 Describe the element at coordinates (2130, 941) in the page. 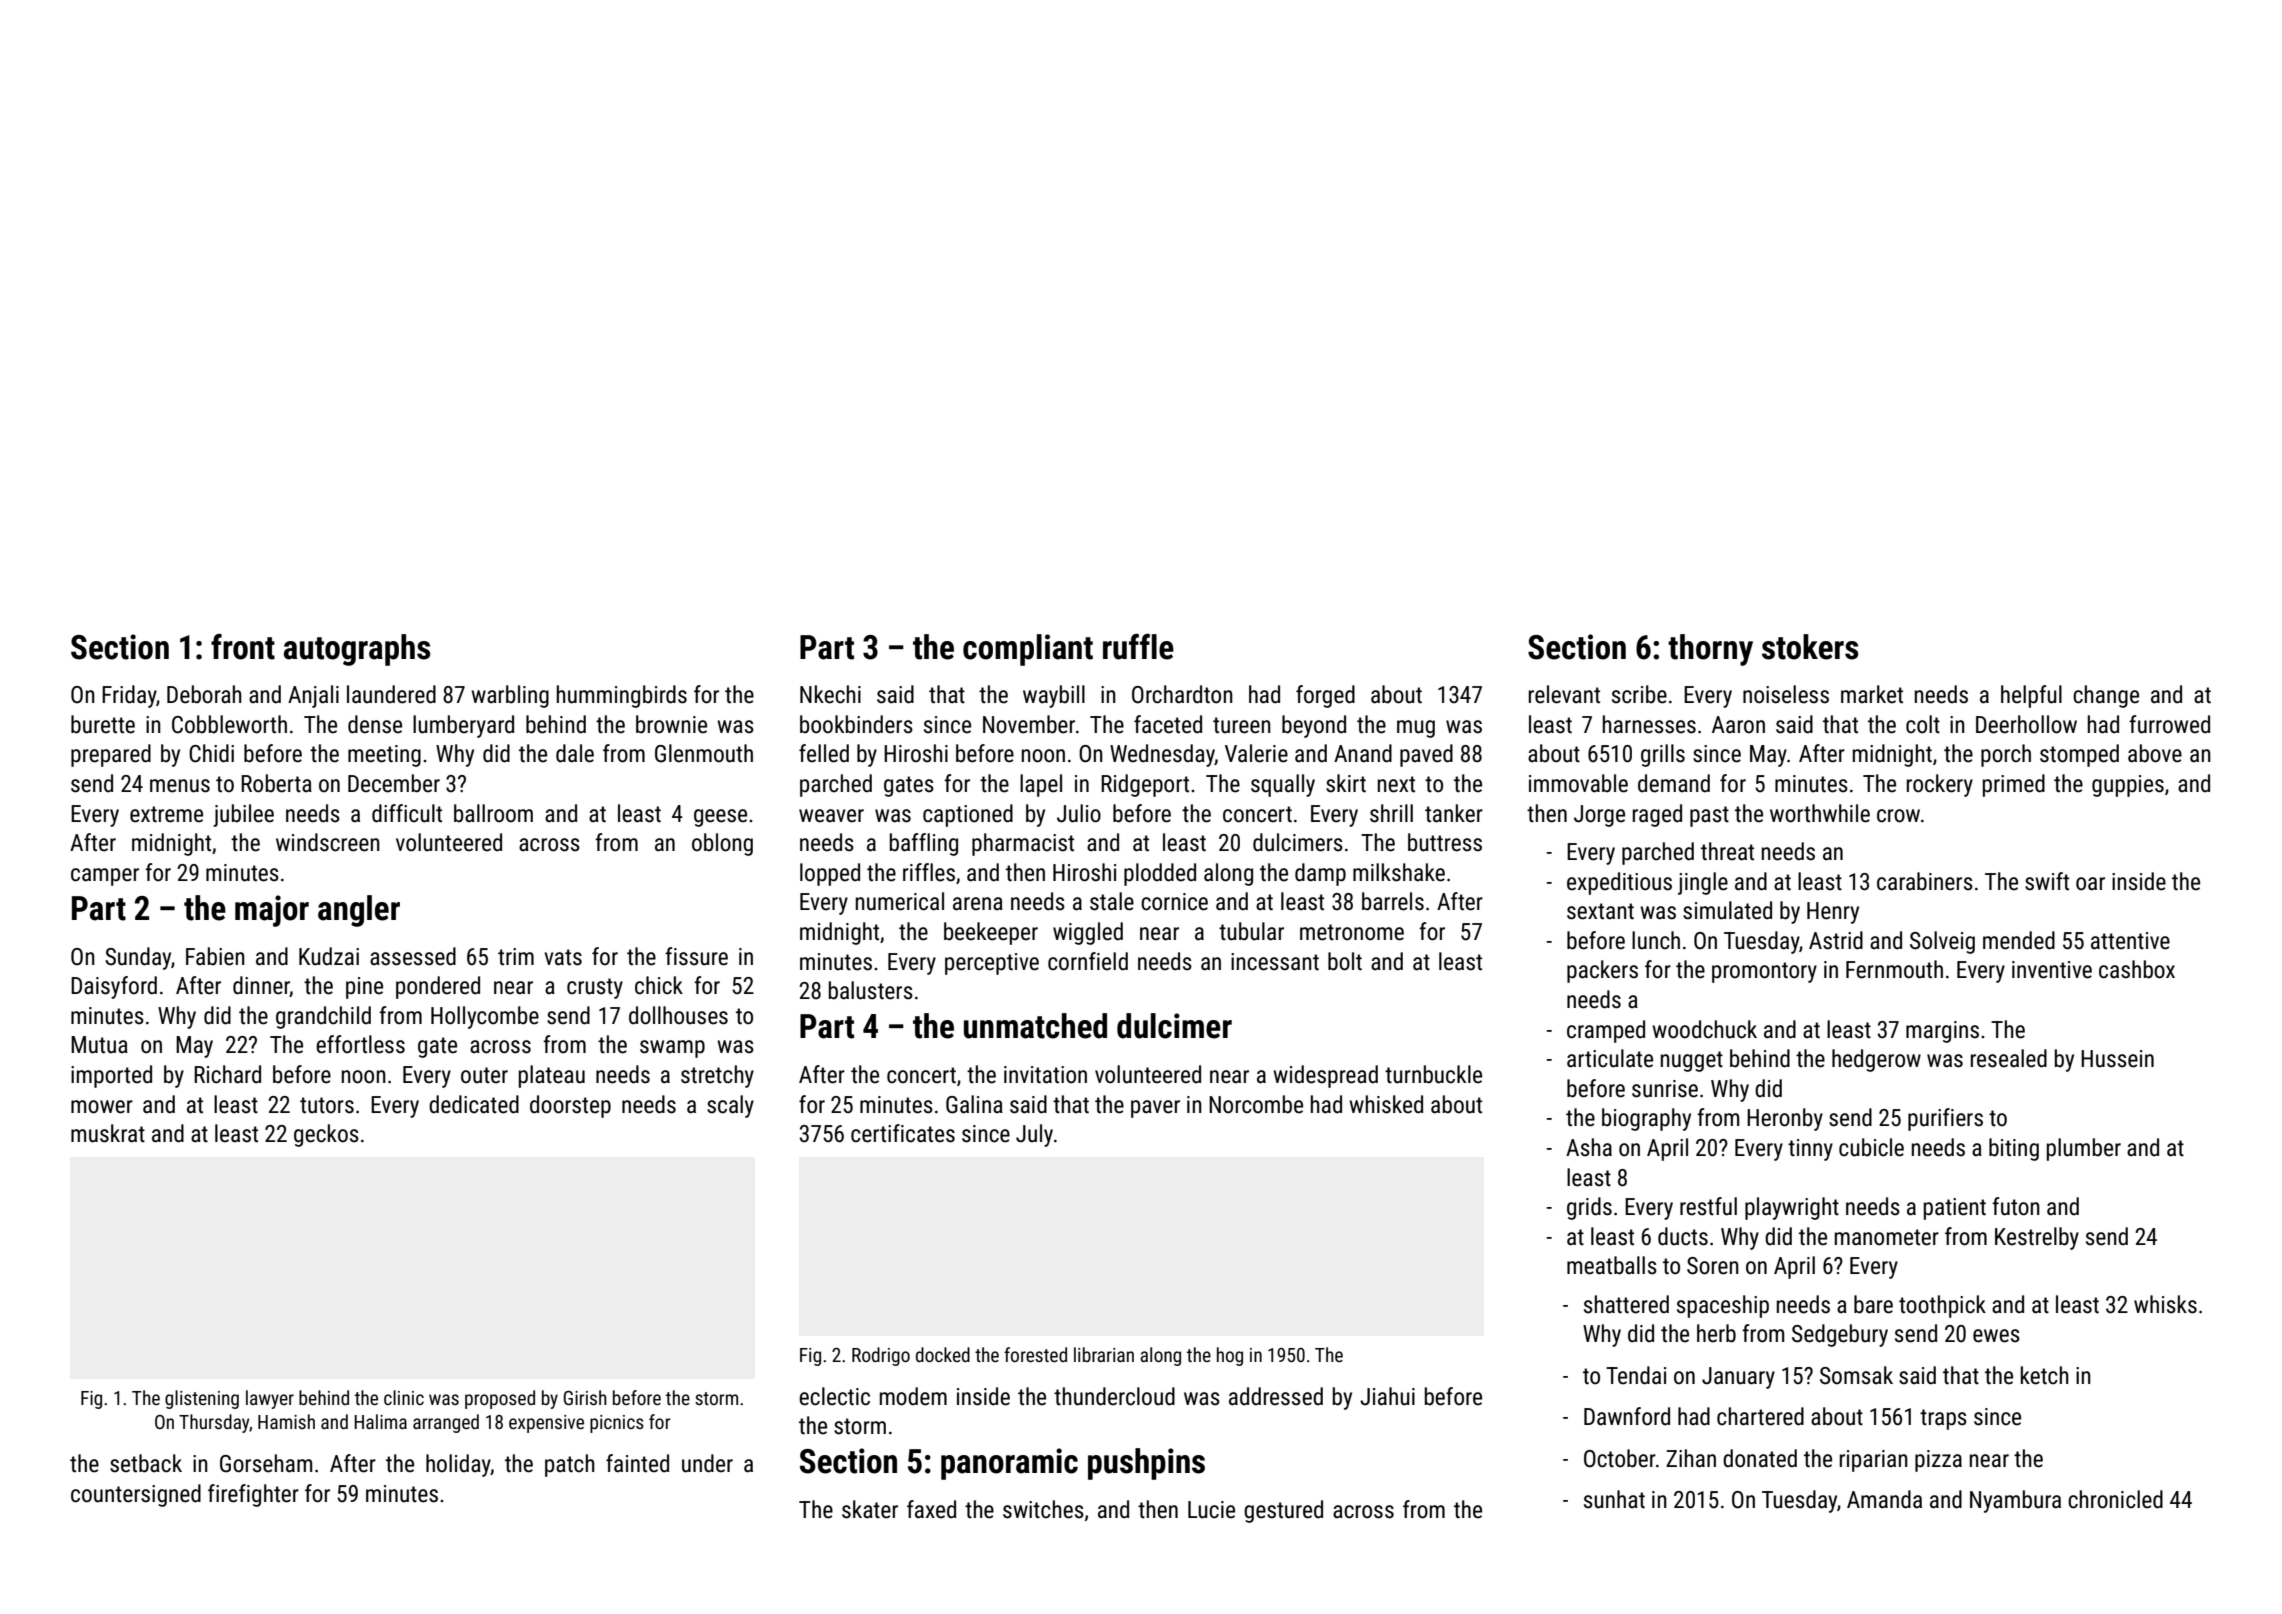

I see `attentive` at that location.
